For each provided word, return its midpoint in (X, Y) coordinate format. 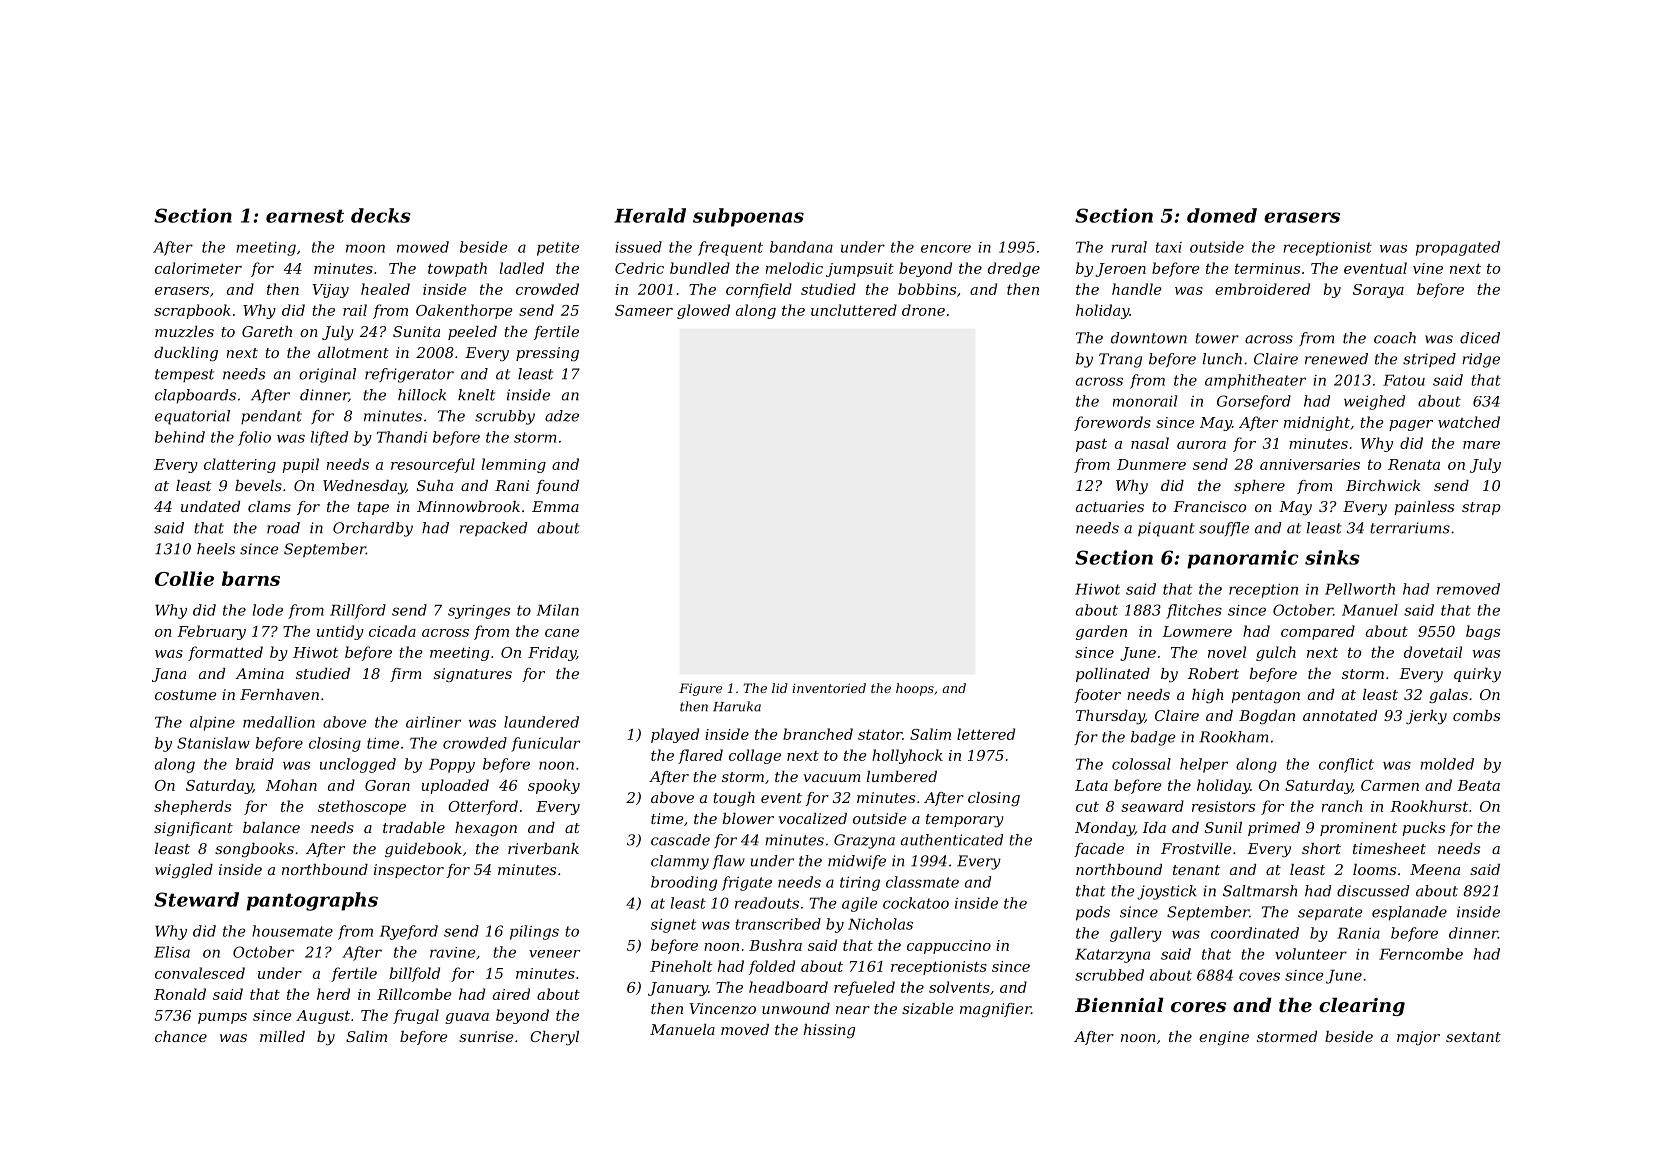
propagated (1458, 248)
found (557, 487)
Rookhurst (1429, 806)
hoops (915, 689)
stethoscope (362, 807)
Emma (555, 506)
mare (1481, 445)
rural (1129, 247)
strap (1481, 508)
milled (282, 1036)
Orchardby (373, 529)
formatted (225, 653)
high (1207, 696)
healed (385, 289)
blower (748, 818)
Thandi (402, 437)
